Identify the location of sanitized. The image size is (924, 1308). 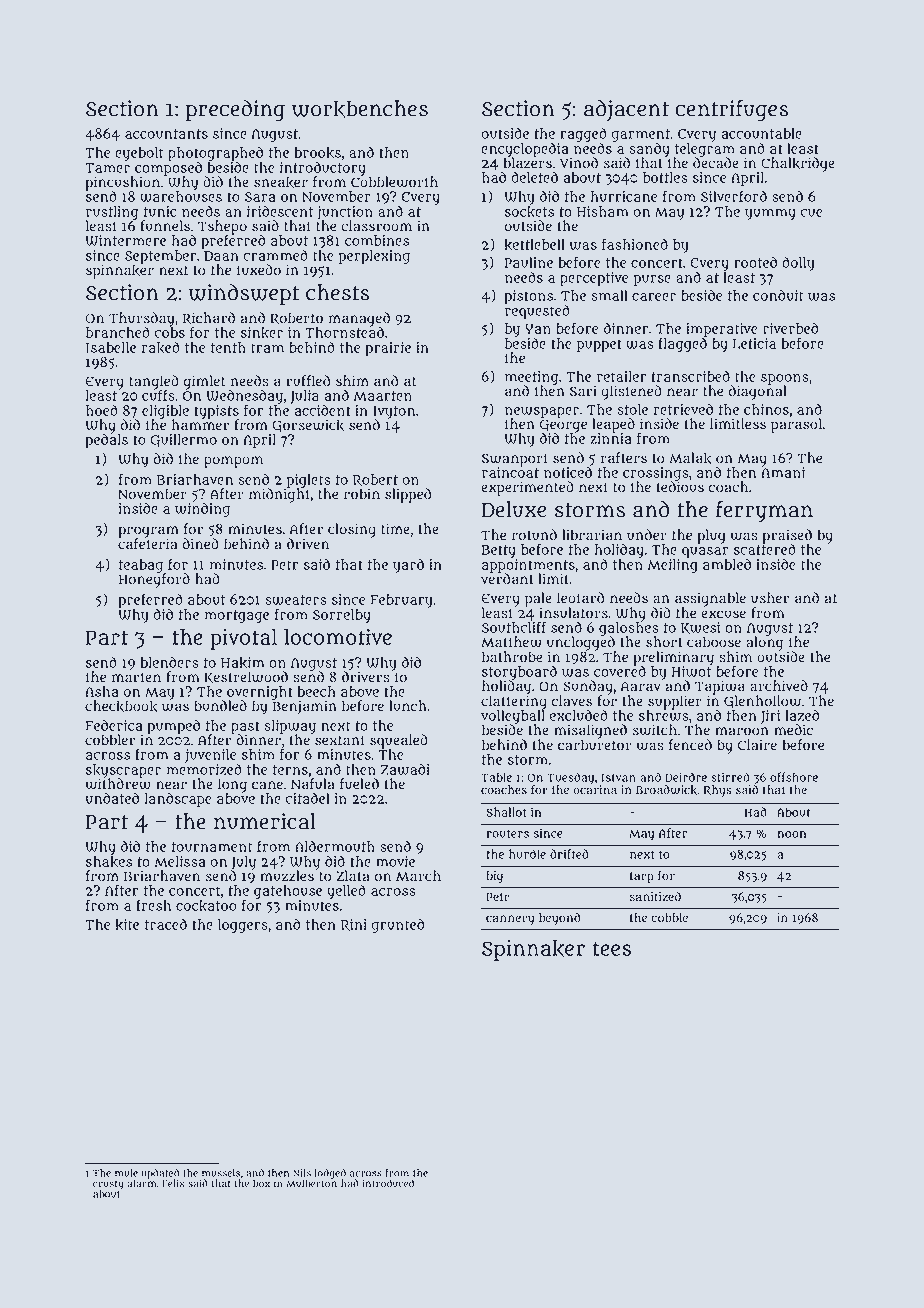
(655, 896).
